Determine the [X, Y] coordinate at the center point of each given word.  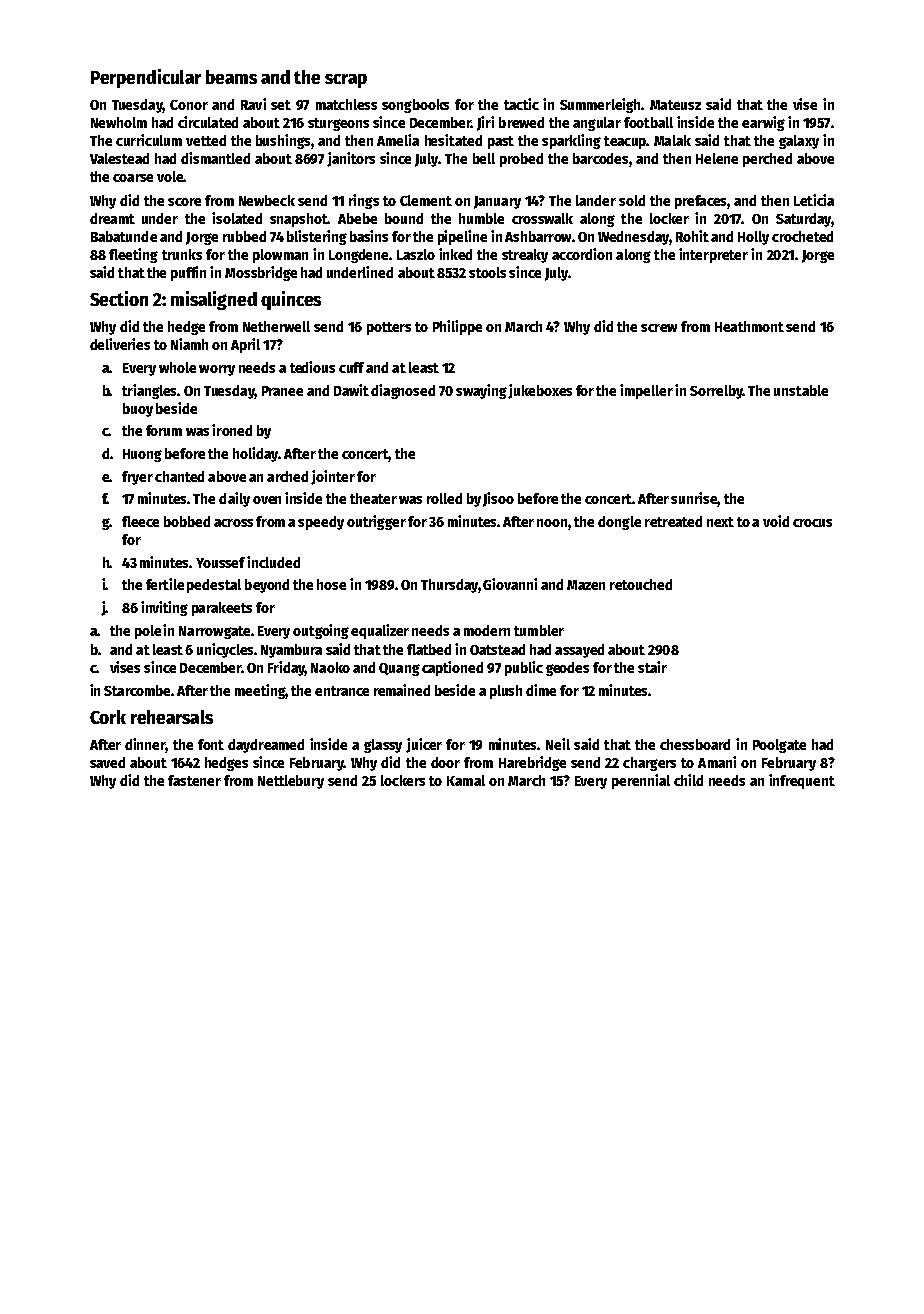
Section [119, 298]
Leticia [814, 200]
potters [389, 328]
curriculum [149, 140]
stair [652, 667]
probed [521, 160]
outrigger [376, 522]
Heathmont [749, 326]
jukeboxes [540, 391]
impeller [646, 391]
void [776, 521]
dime [541, 690]
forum [164, 430]
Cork [108, 717]
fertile [165, 584]
